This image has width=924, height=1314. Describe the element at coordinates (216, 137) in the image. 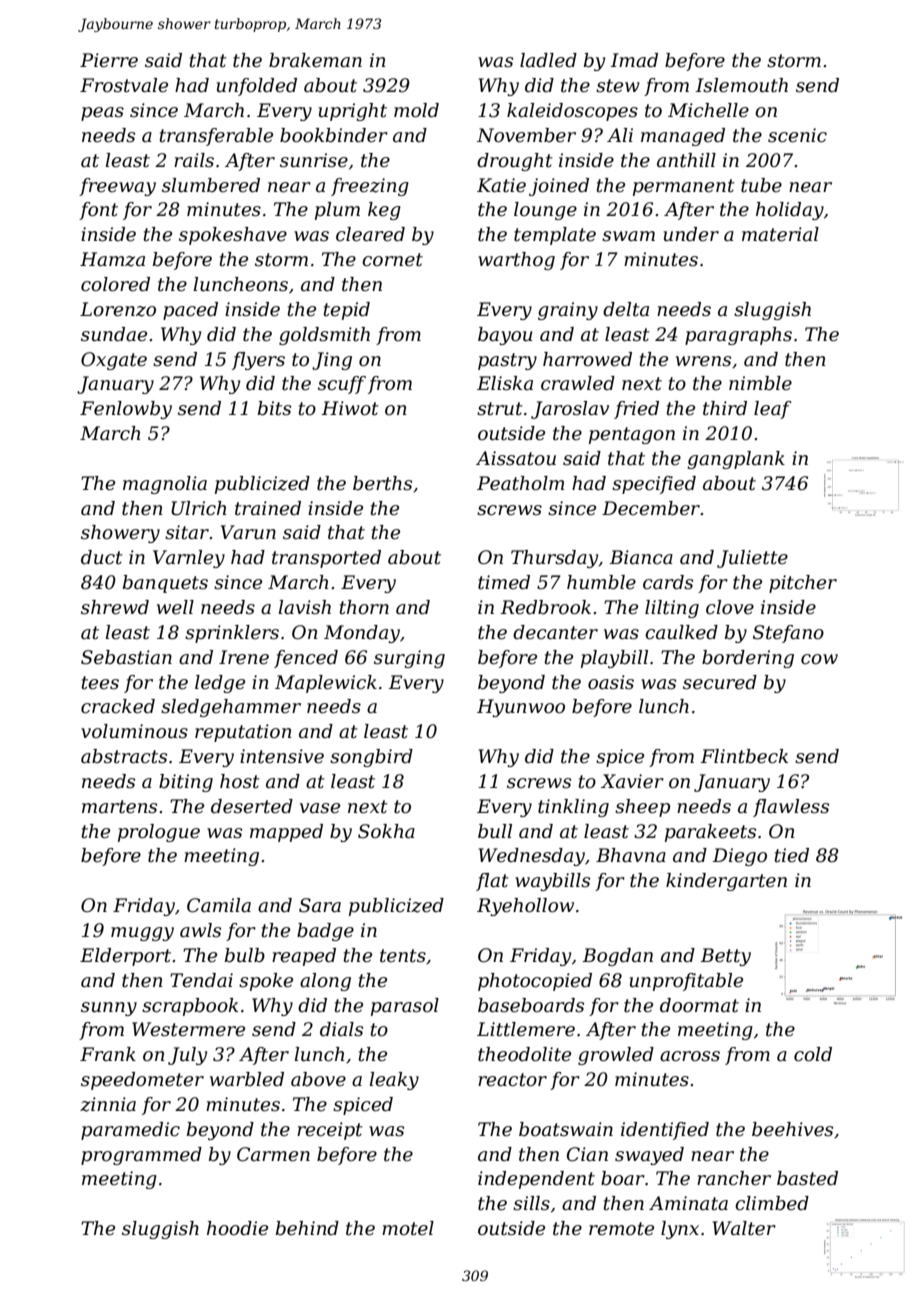

I see `transferable` at that location.
